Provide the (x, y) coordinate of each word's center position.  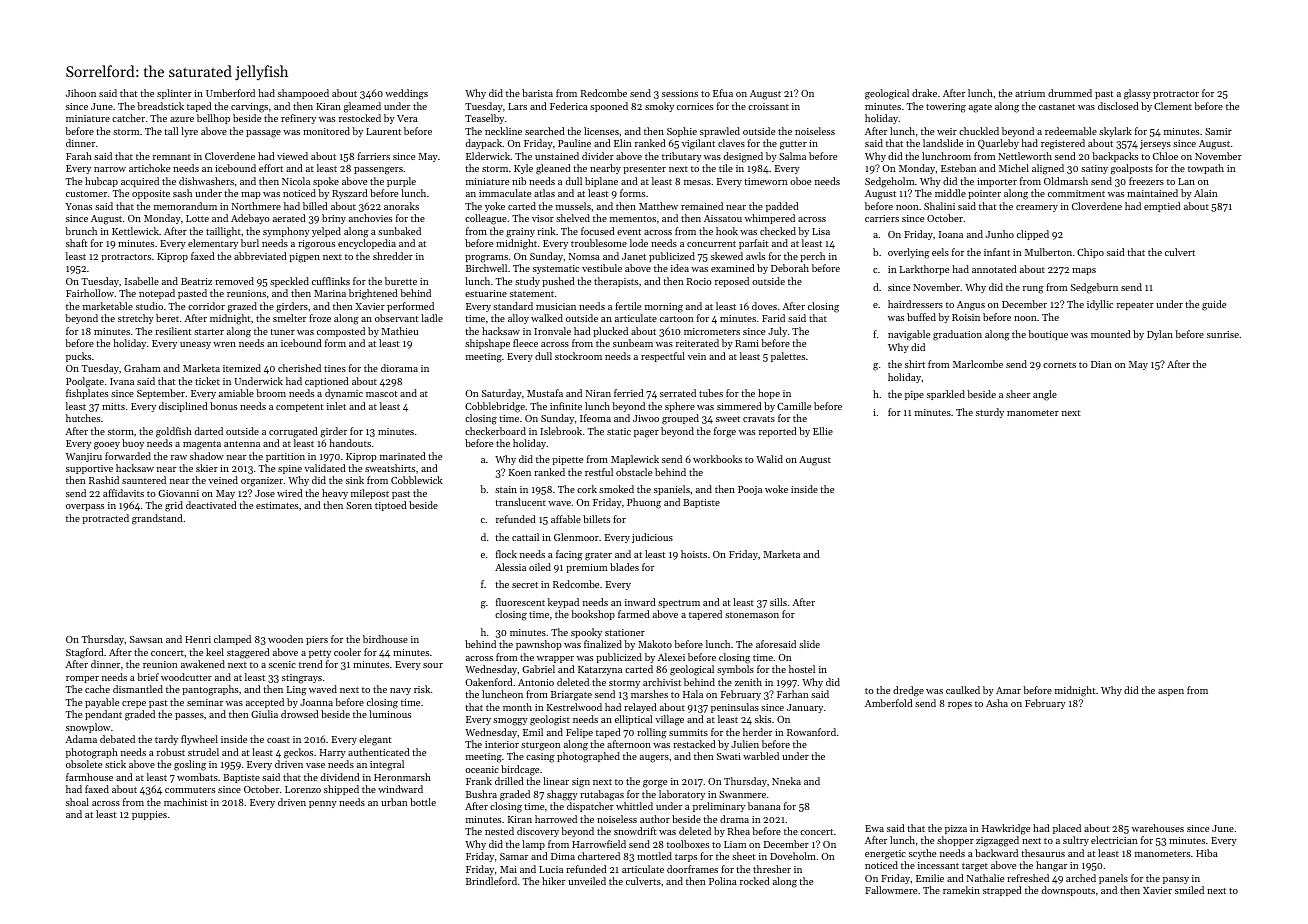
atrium (1030, 93)
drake (924, 93)
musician (556, 306)
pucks (78, 357)
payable (102, 703)
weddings (406, 94)
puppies (149, 815)
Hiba (1207, 853)
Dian (1101, 364)
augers (654, 759)
